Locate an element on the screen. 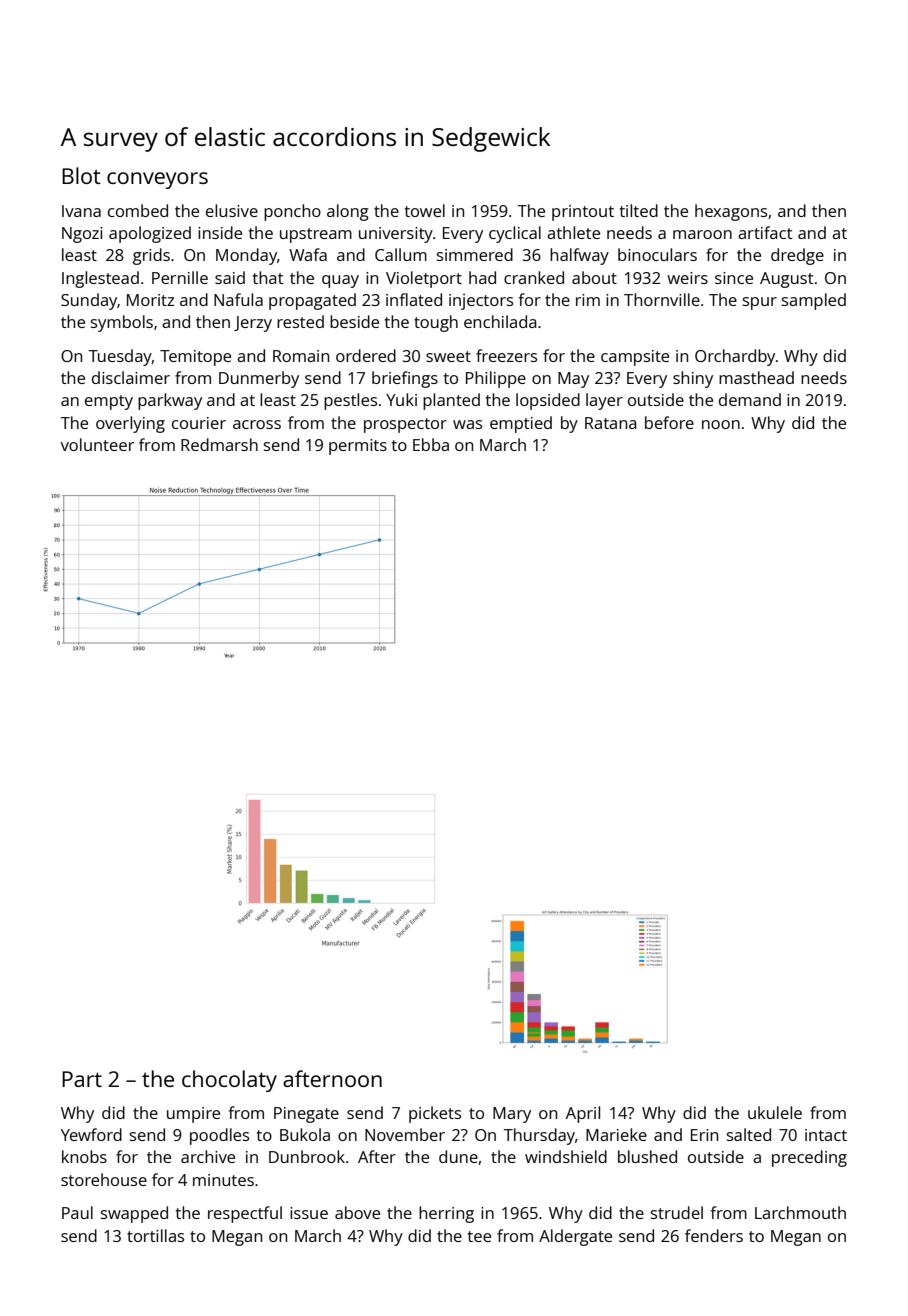  Paul is located at coordinates (77, 1212).
